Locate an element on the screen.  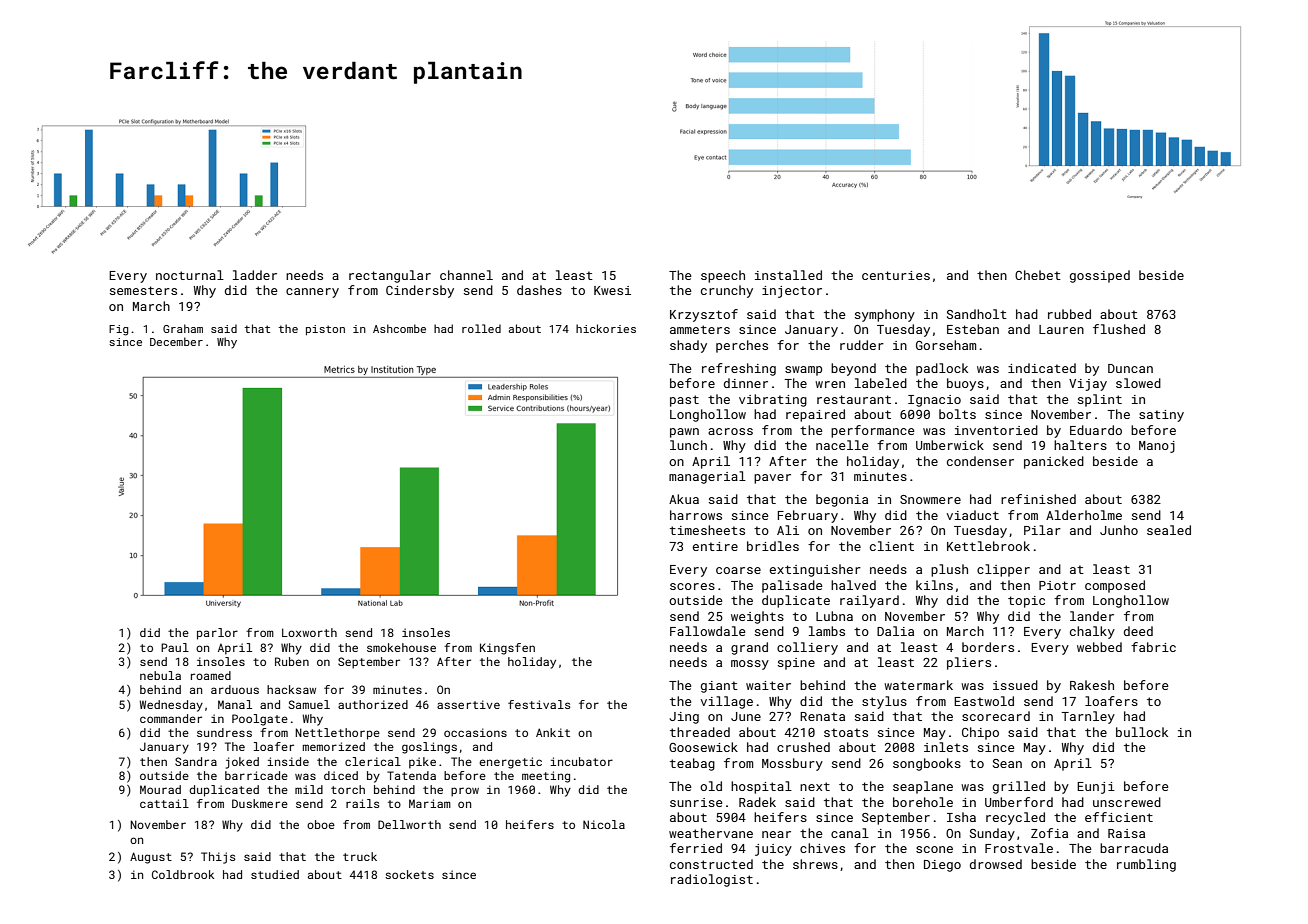
Loxworth is located at coordinates (309, 632).
